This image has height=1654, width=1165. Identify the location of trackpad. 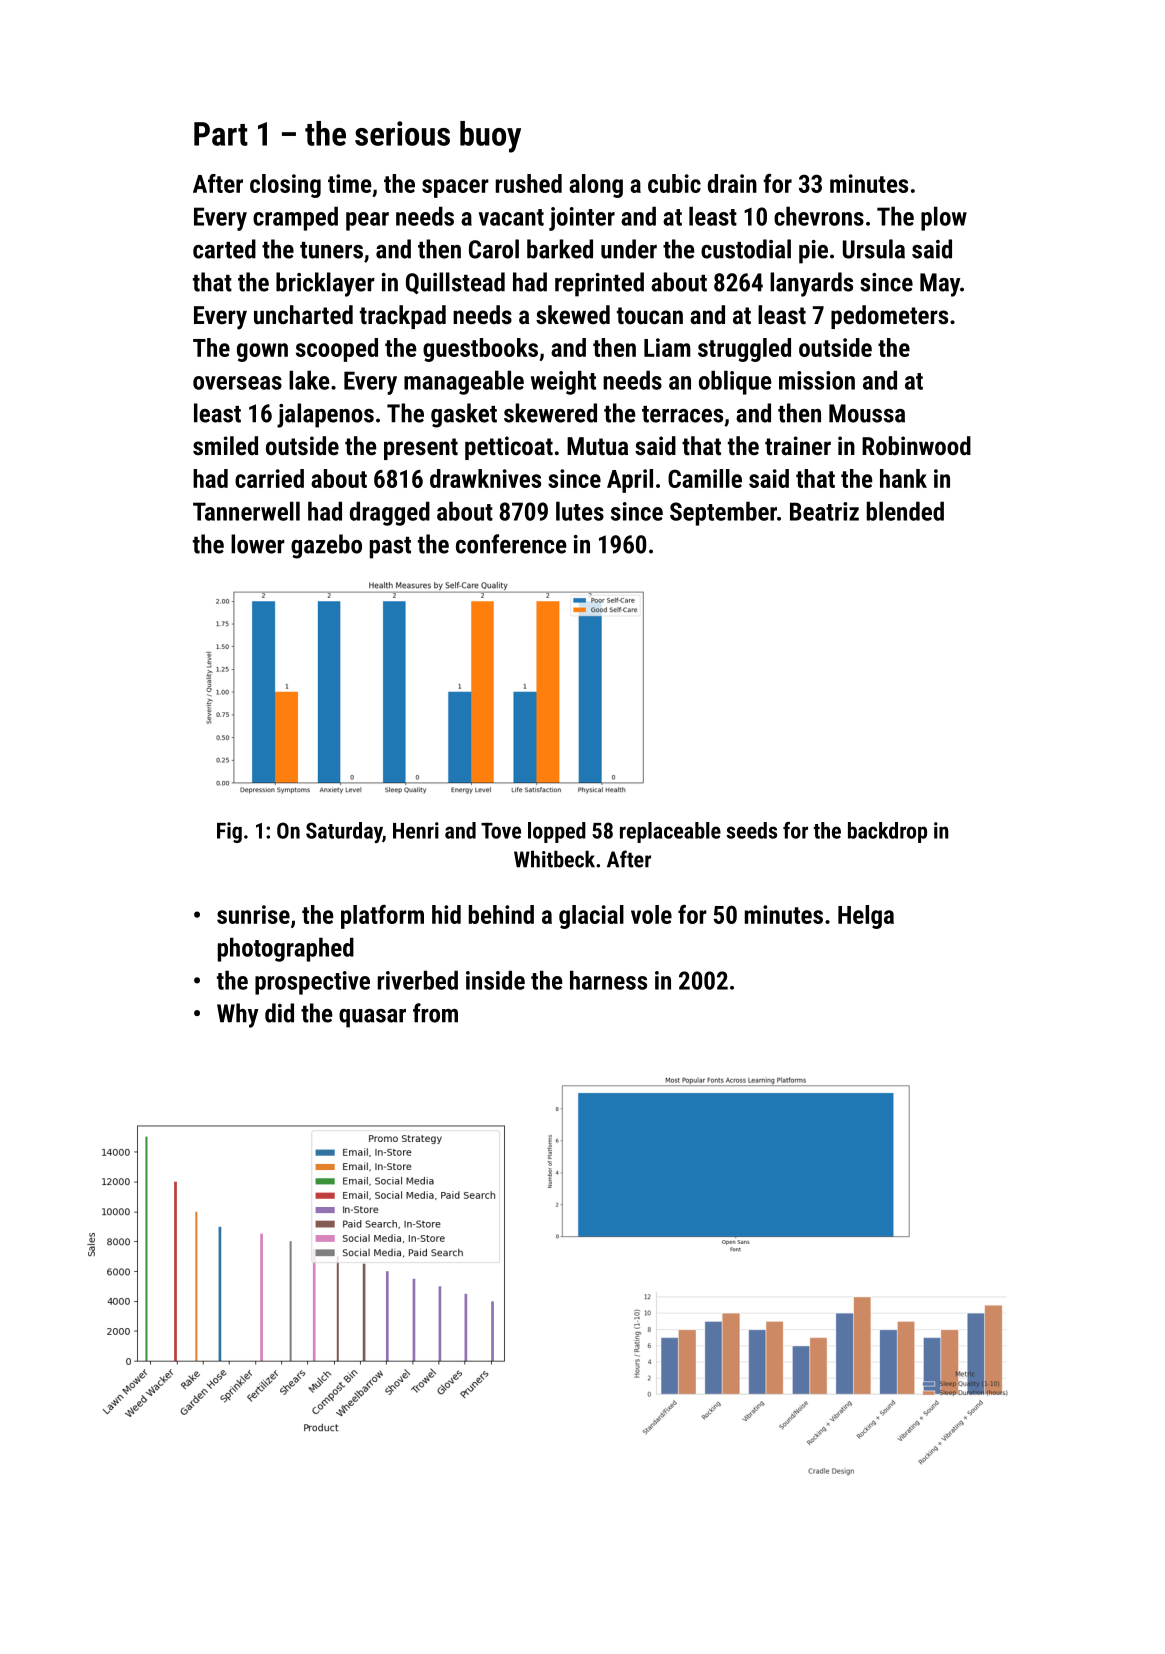
(403, 317).
